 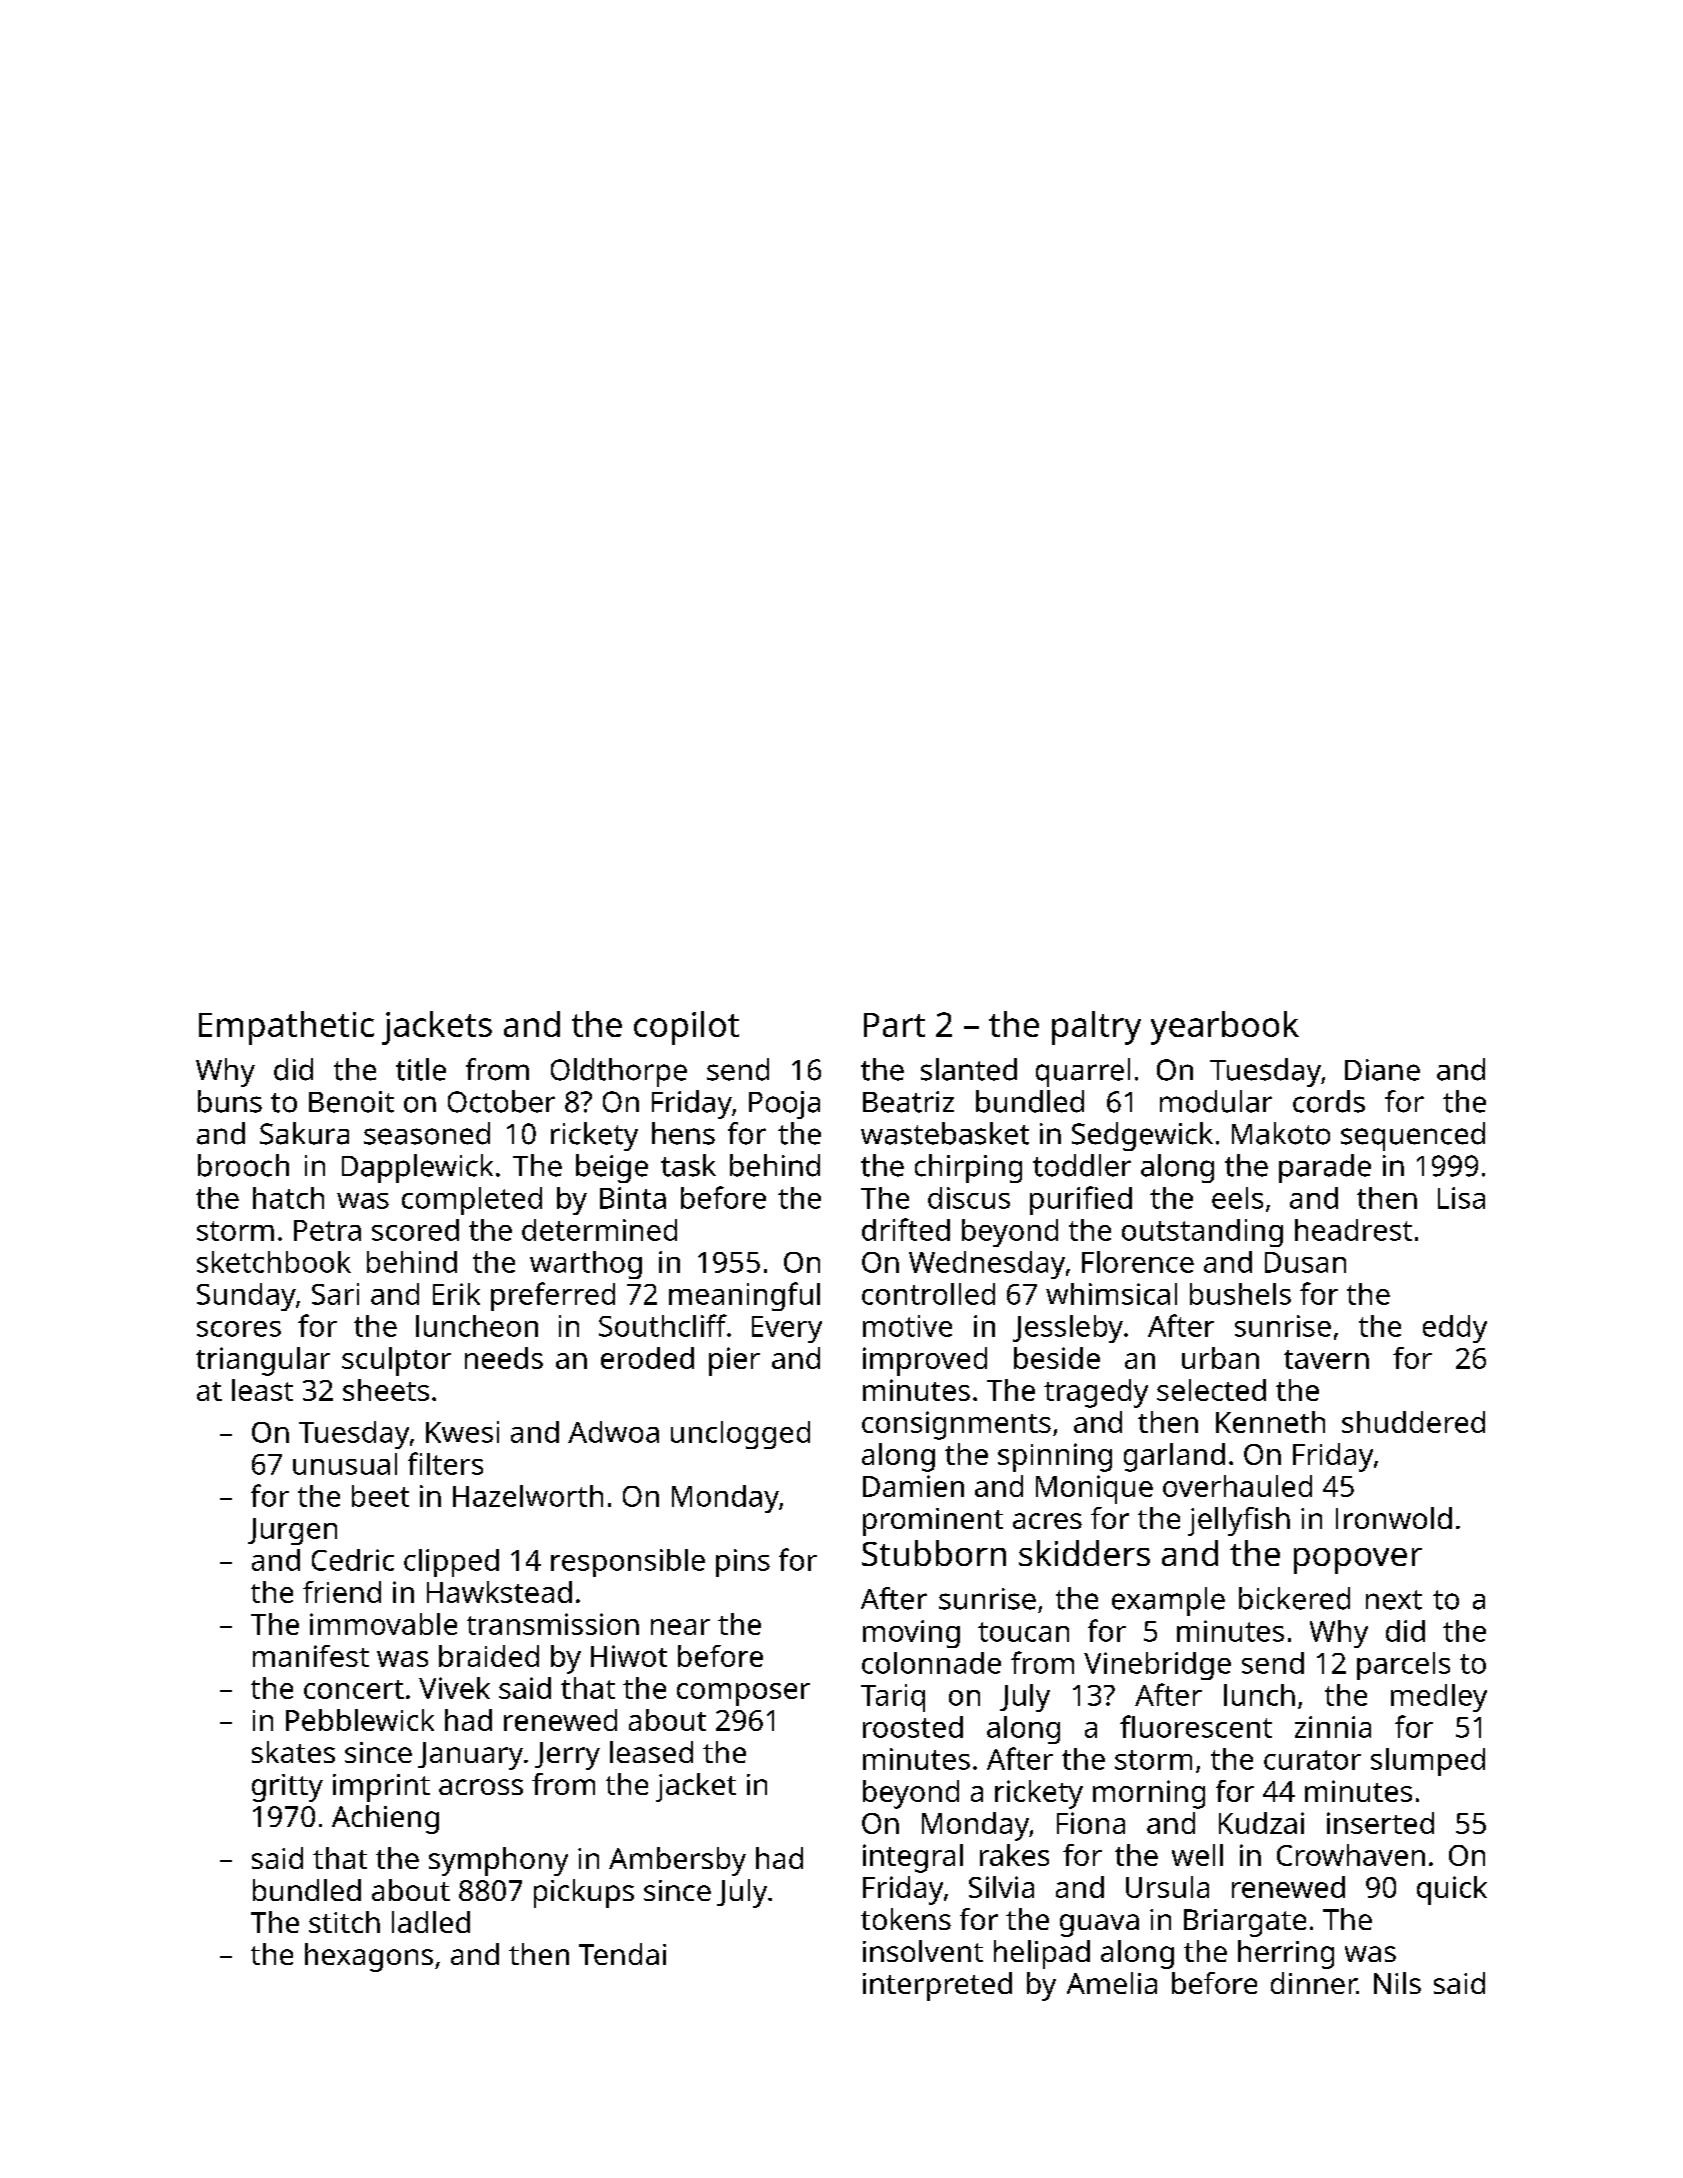 I want to click on Damien, so click(x=913, y=1486).
